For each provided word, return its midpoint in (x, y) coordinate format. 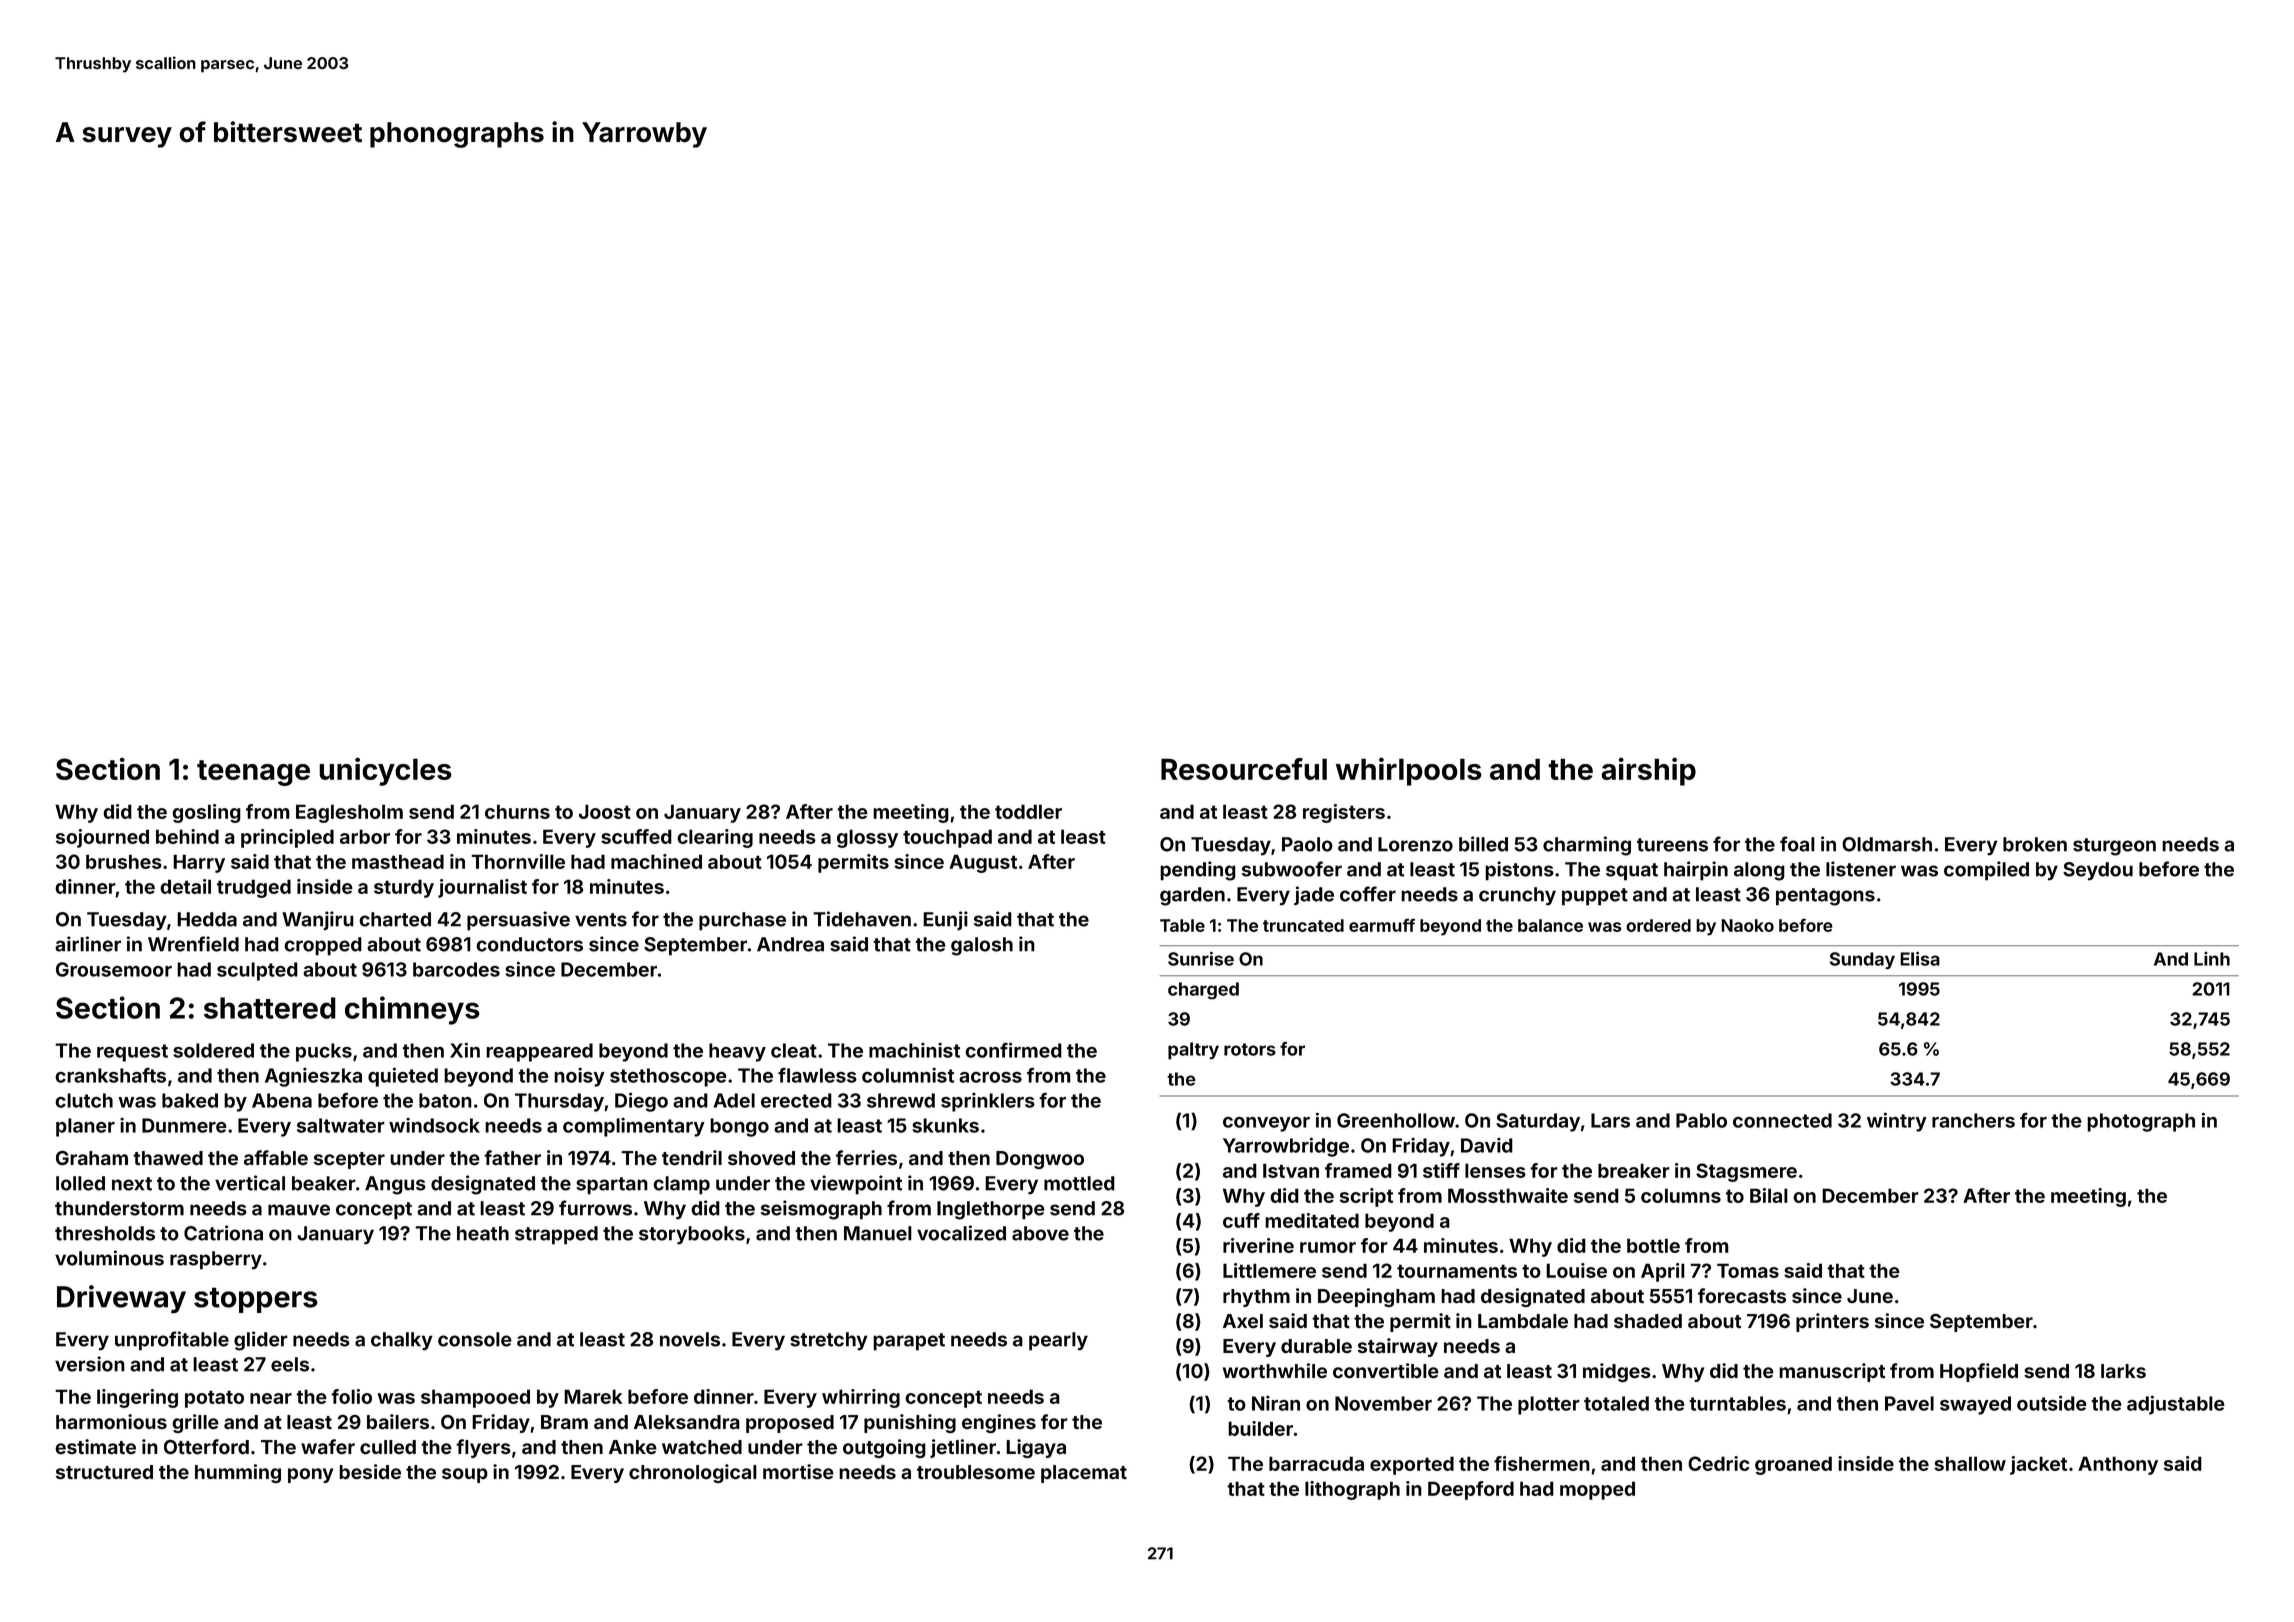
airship (1648, 771)
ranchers (1973, 1120)
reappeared (539, 1052)
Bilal (1769, 1195)
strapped (556, 1235)
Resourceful (1244, 769)
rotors (1250, 1049)
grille (195, 1424)
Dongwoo (1040, 1160)
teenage (253, 773)
